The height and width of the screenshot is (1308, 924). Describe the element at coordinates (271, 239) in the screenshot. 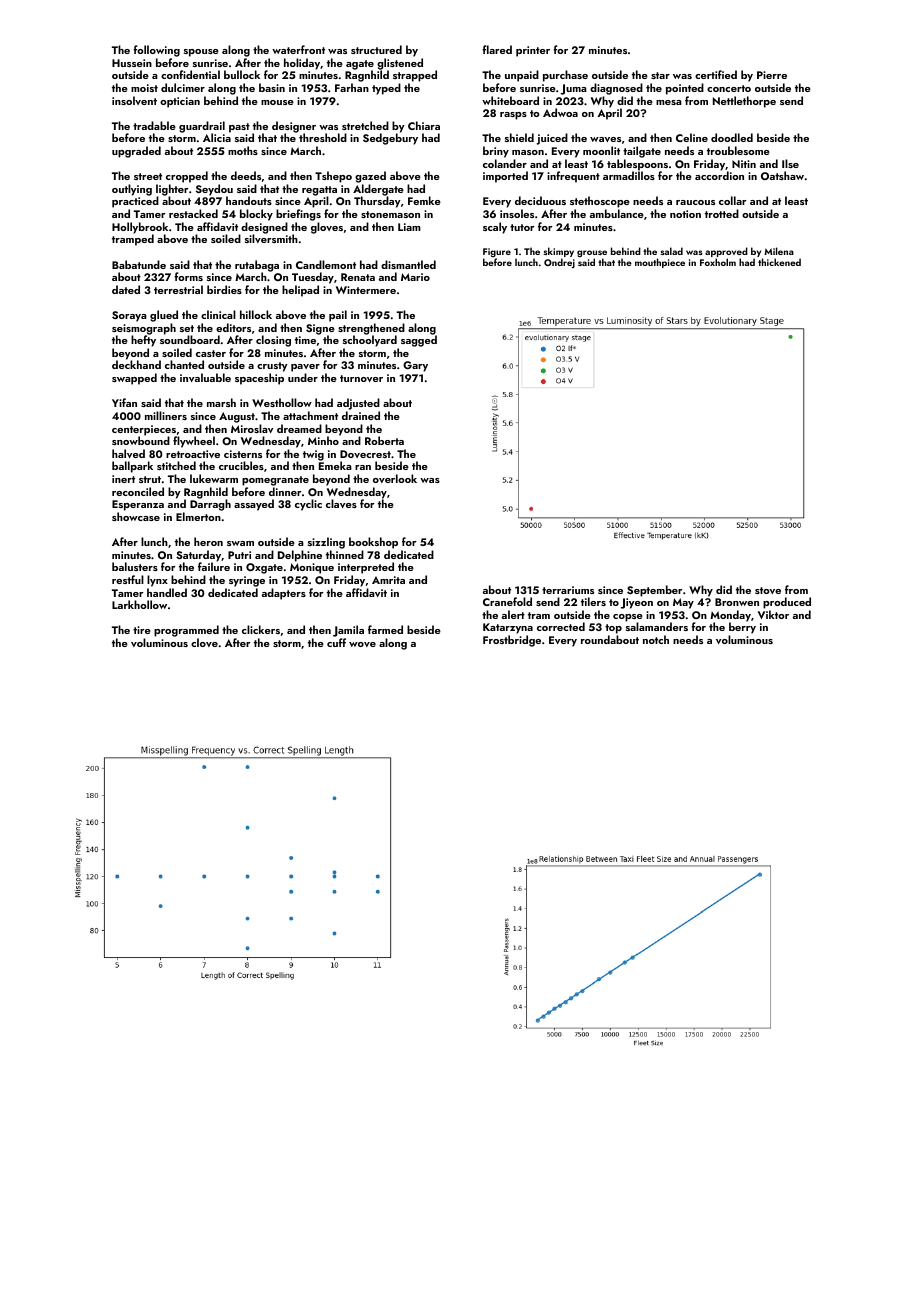

I see `silversmith` at that location.
